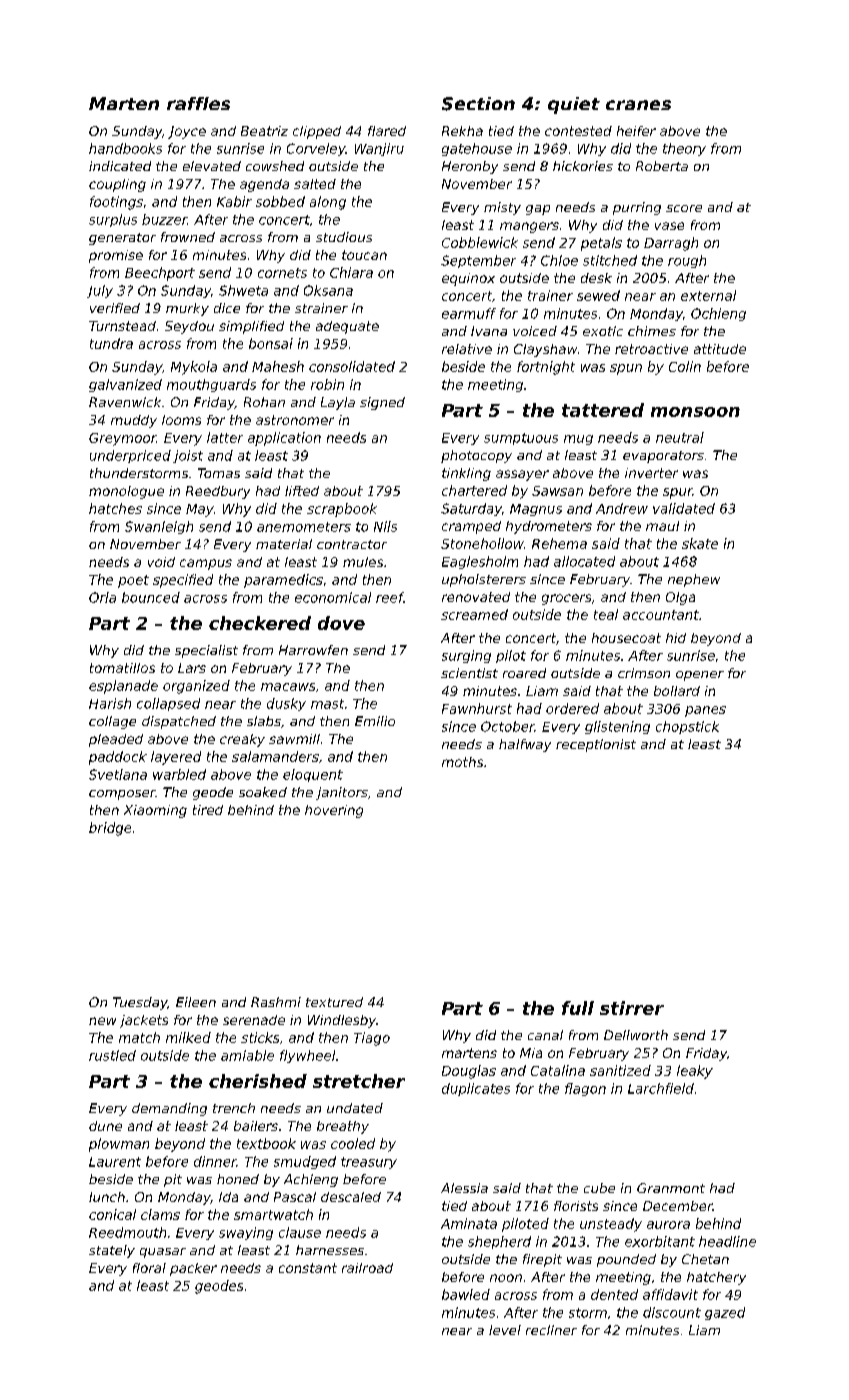 This document has height=1400, width=849. Describe the element at coordinates (684, 149) in the document. I see `theory` at that location.
